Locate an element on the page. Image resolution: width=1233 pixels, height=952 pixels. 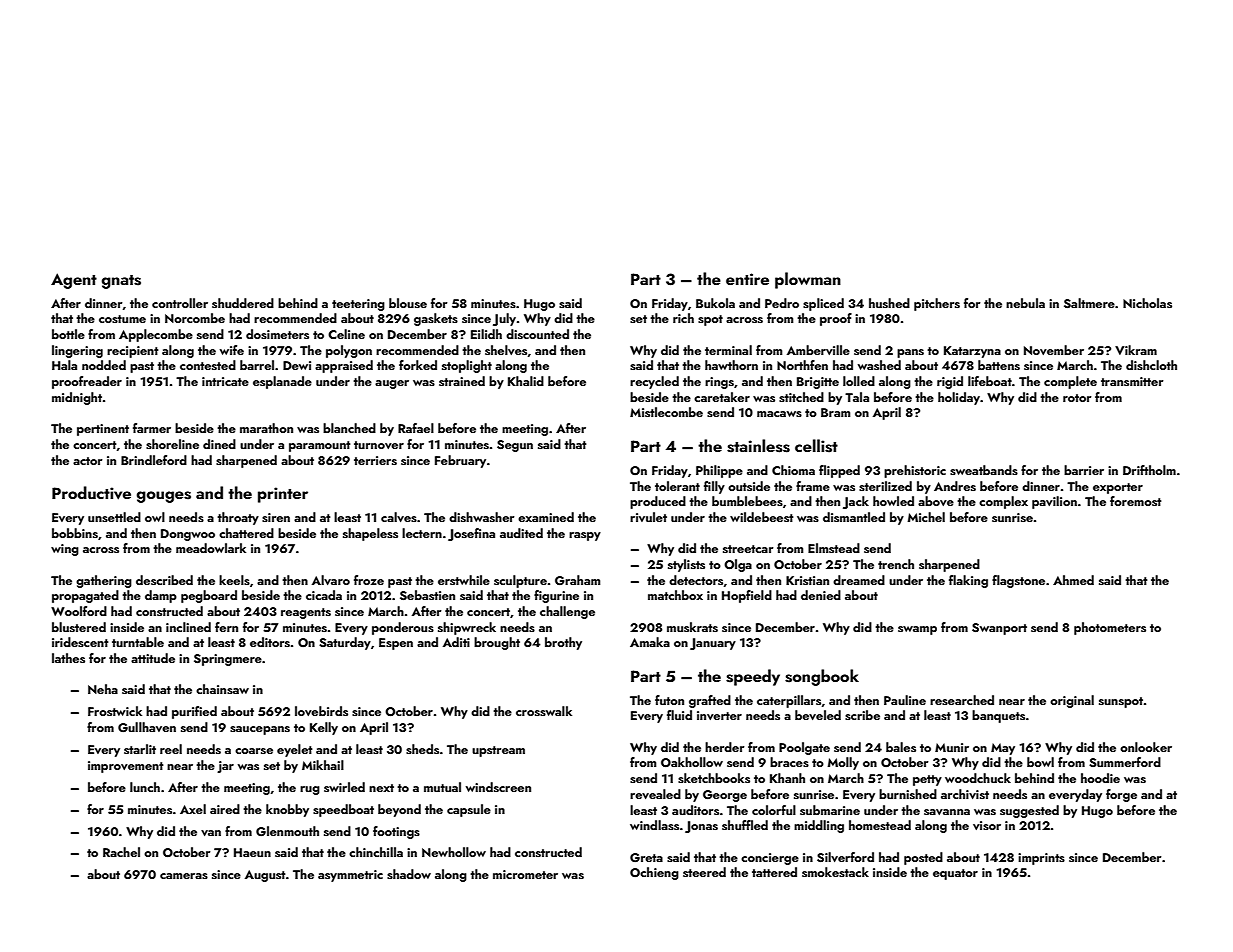
caterpillars is located at coordinates (789, 701).
